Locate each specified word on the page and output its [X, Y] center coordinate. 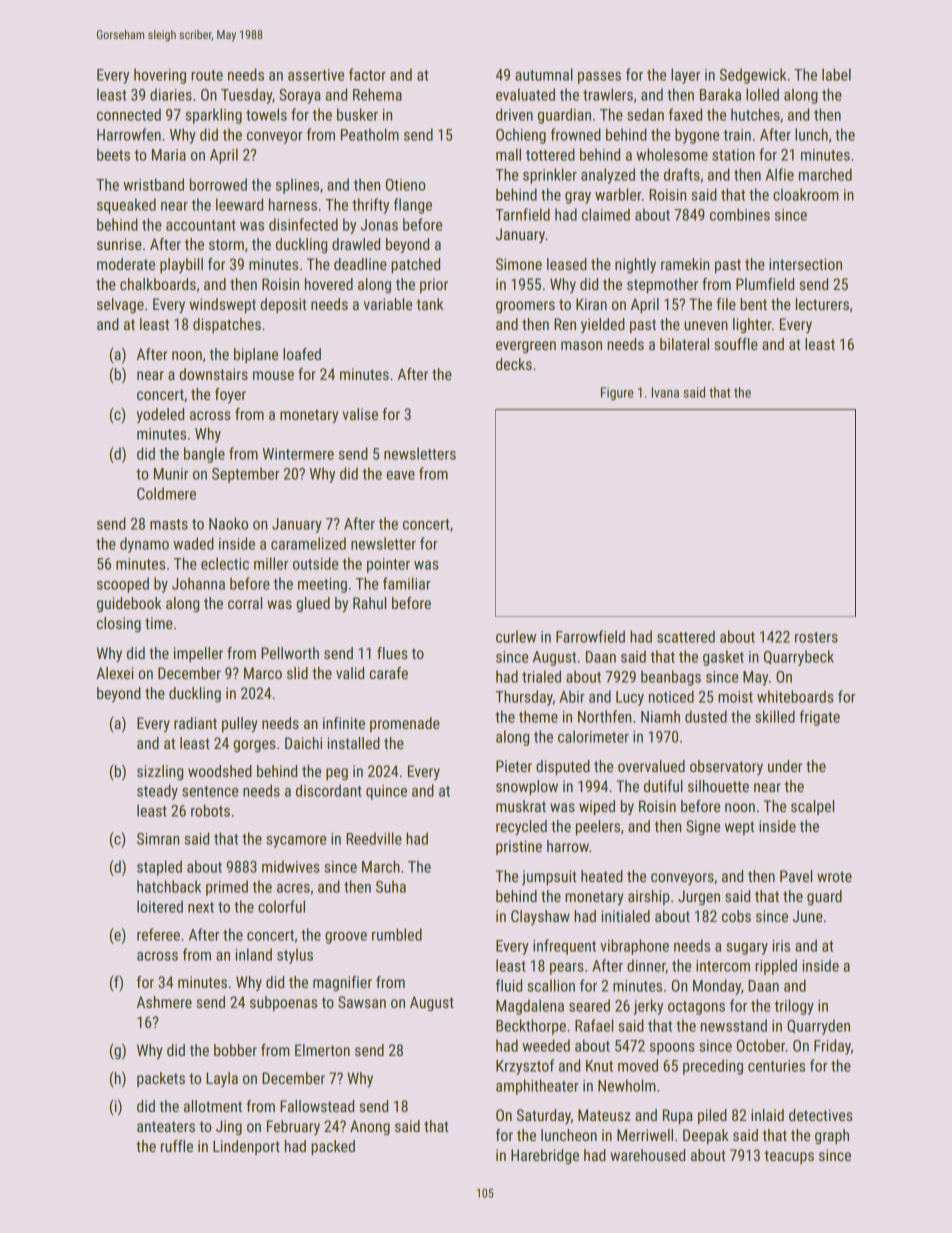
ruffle [177, 1146]
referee [158, 934]
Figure [617, 394]
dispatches [227, 325]
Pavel [796, 876]
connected [129, 114]
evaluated [525, 94]
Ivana [665, 392]
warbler [618, 194]
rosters [816, 637]
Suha [391, 886]
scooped [123, 585]
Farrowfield [590, 636]
